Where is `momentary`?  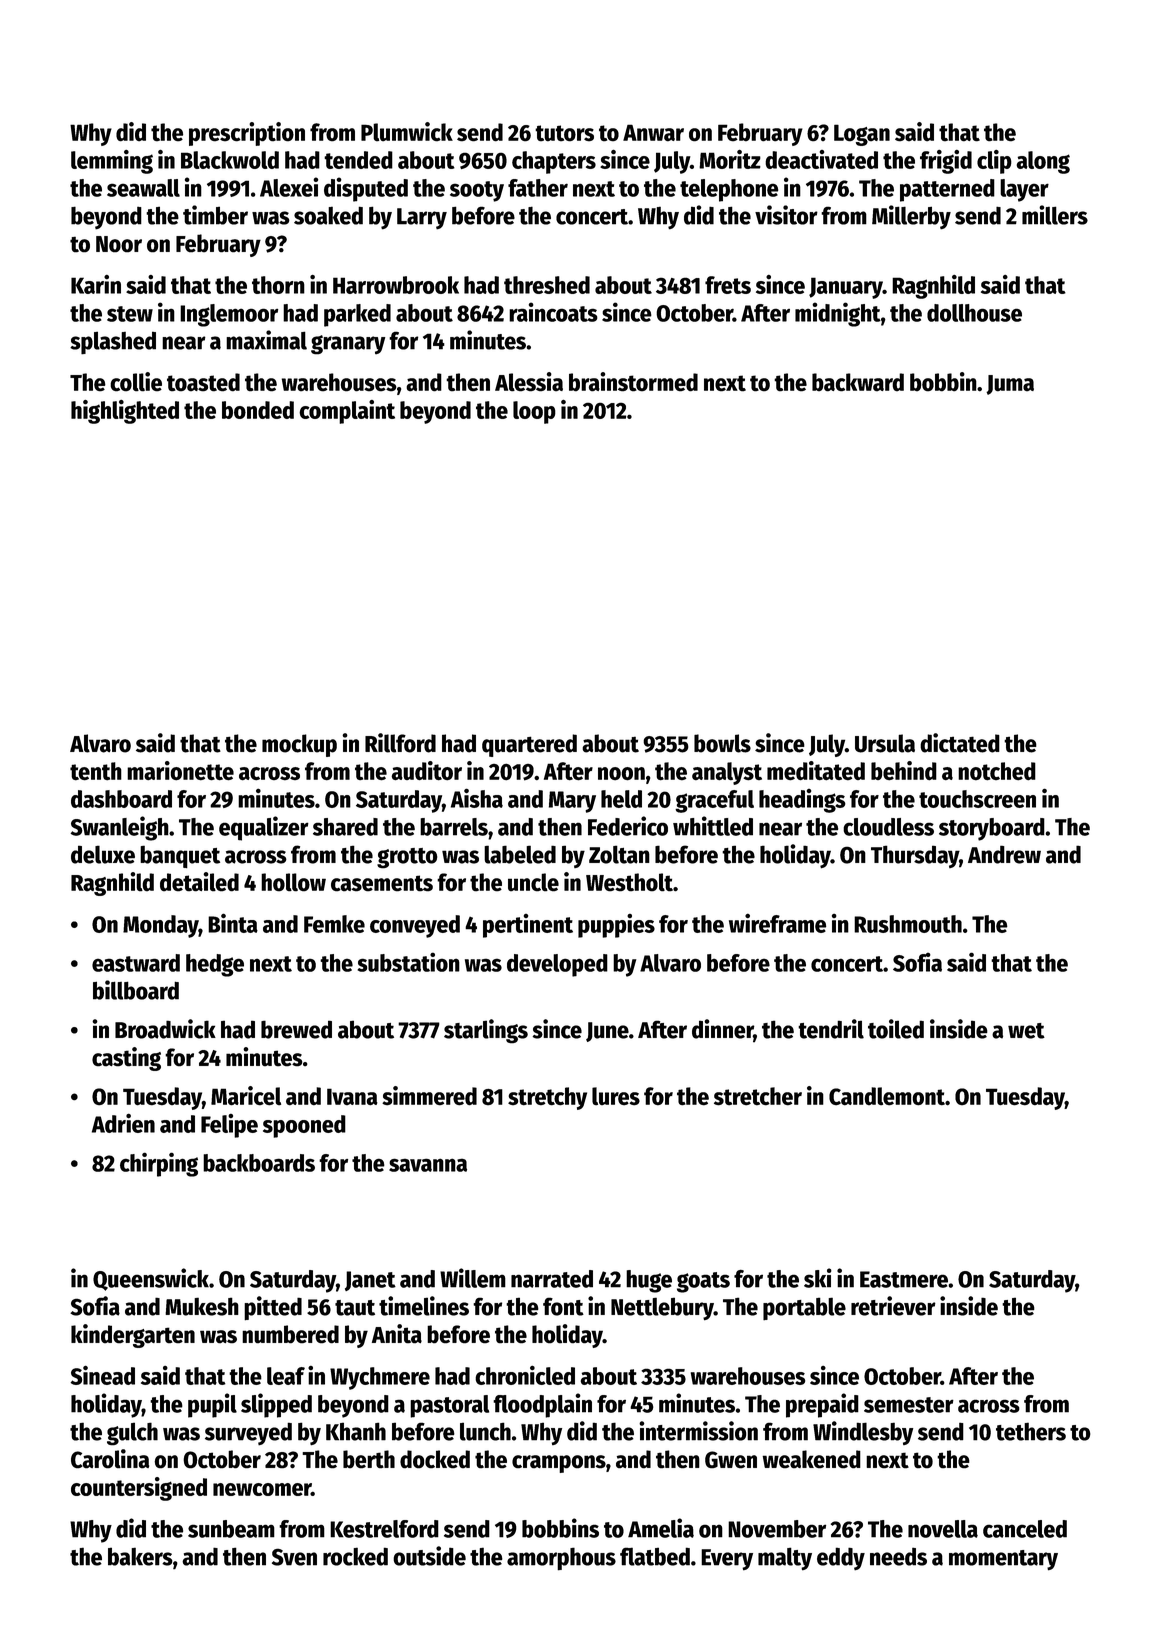
momentary is located at coordinates (1003, 1560).
